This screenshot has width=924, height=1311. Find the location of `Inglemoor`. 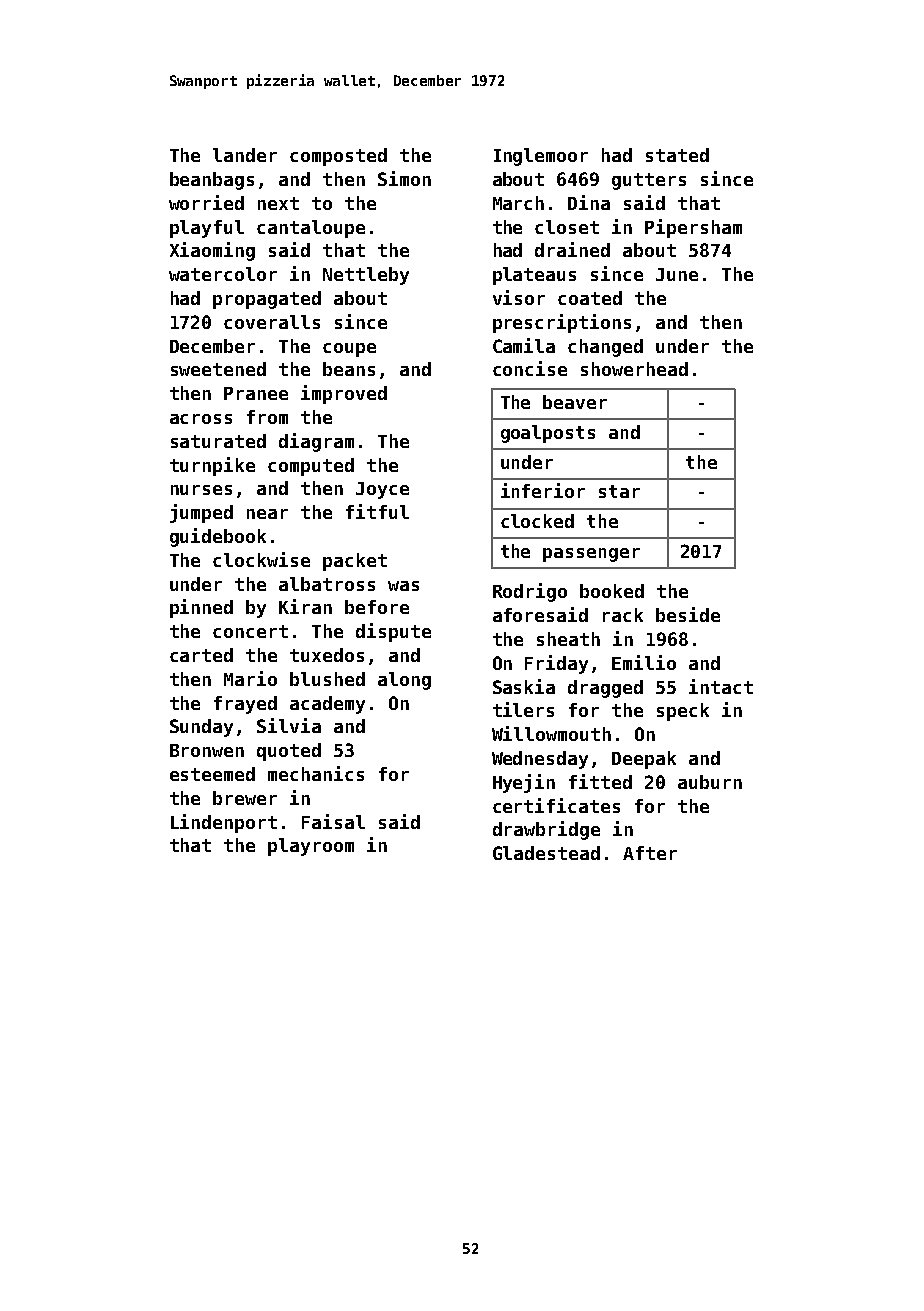

Inglemoor is located at coordinates (541, 157).
